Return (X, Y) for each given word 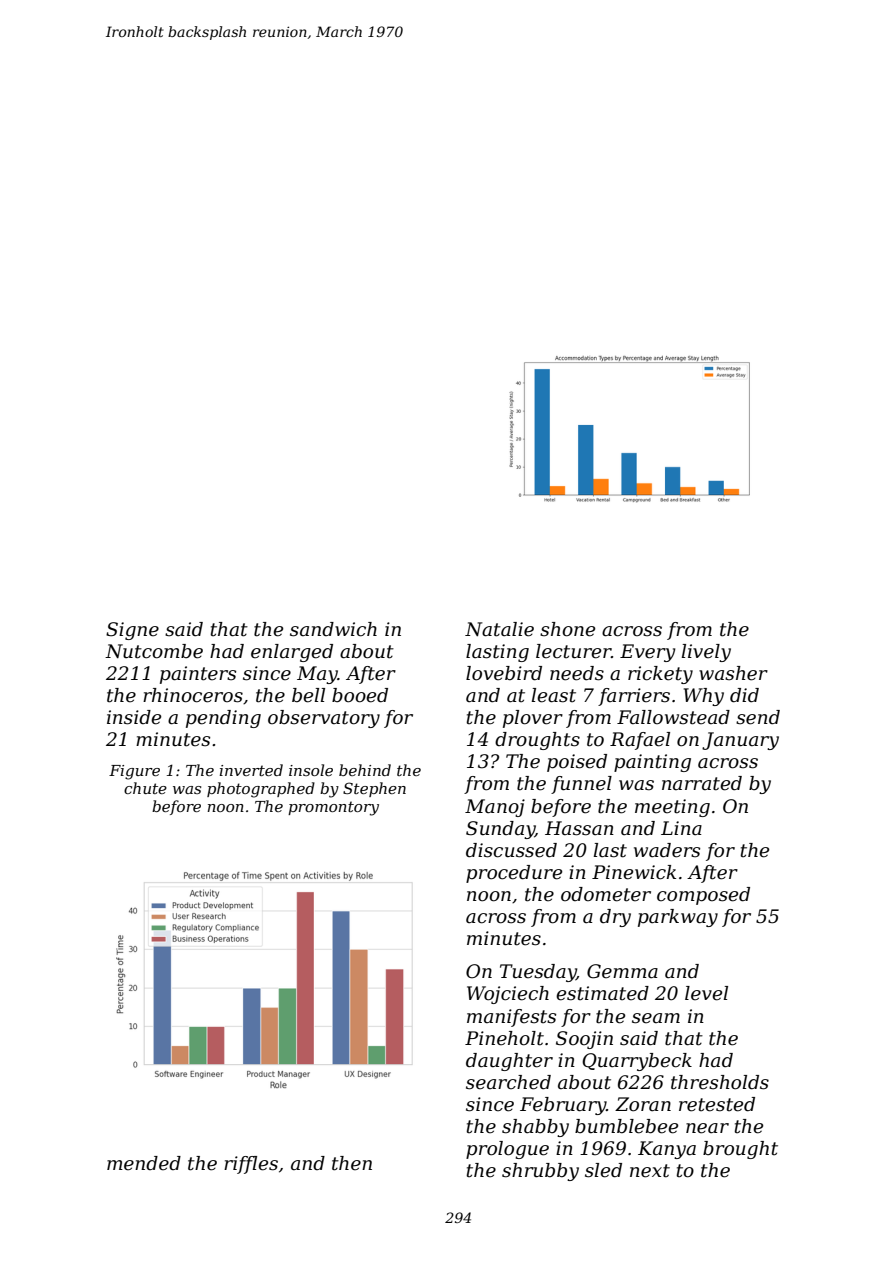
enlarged (292, 653)
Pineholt (504, 1038)
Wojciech (508, 995)
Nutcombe (154, 651)
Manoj (495, 808)
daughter (509, 1062)
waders (667, 850)
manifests (511, 1018)
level (706, 993)
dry (615, 918)
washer (733, 673)
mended (144, 1163)
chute (145, 788)
